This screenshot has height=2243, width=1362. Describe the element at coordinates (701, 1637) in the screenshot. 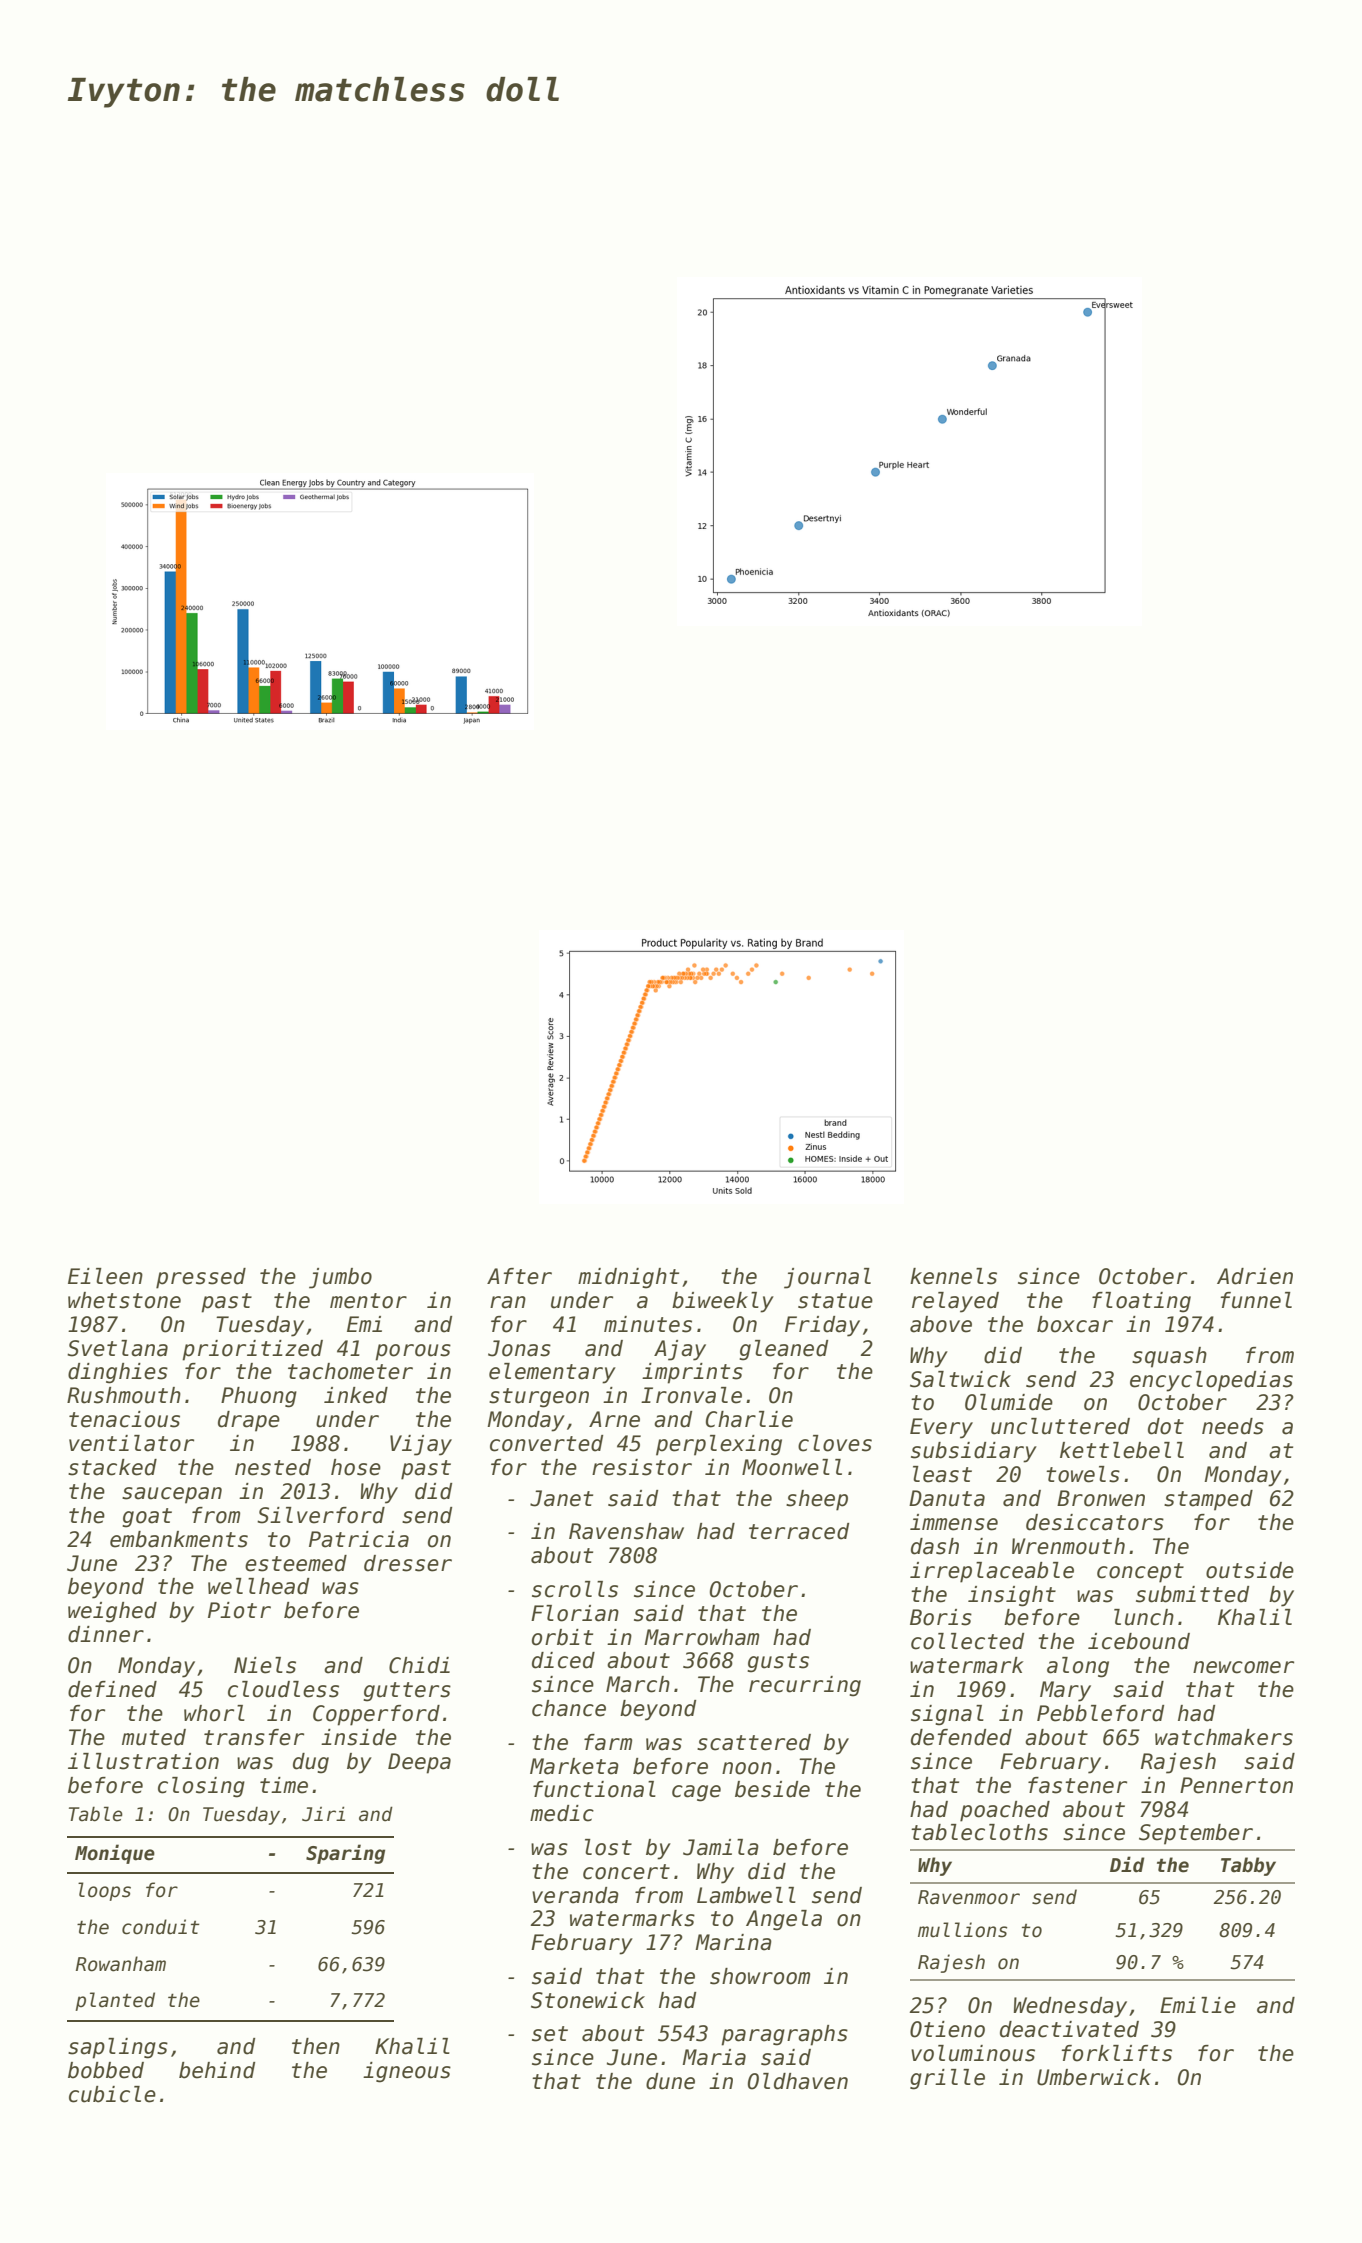

I see `Marrowham` at that location.
